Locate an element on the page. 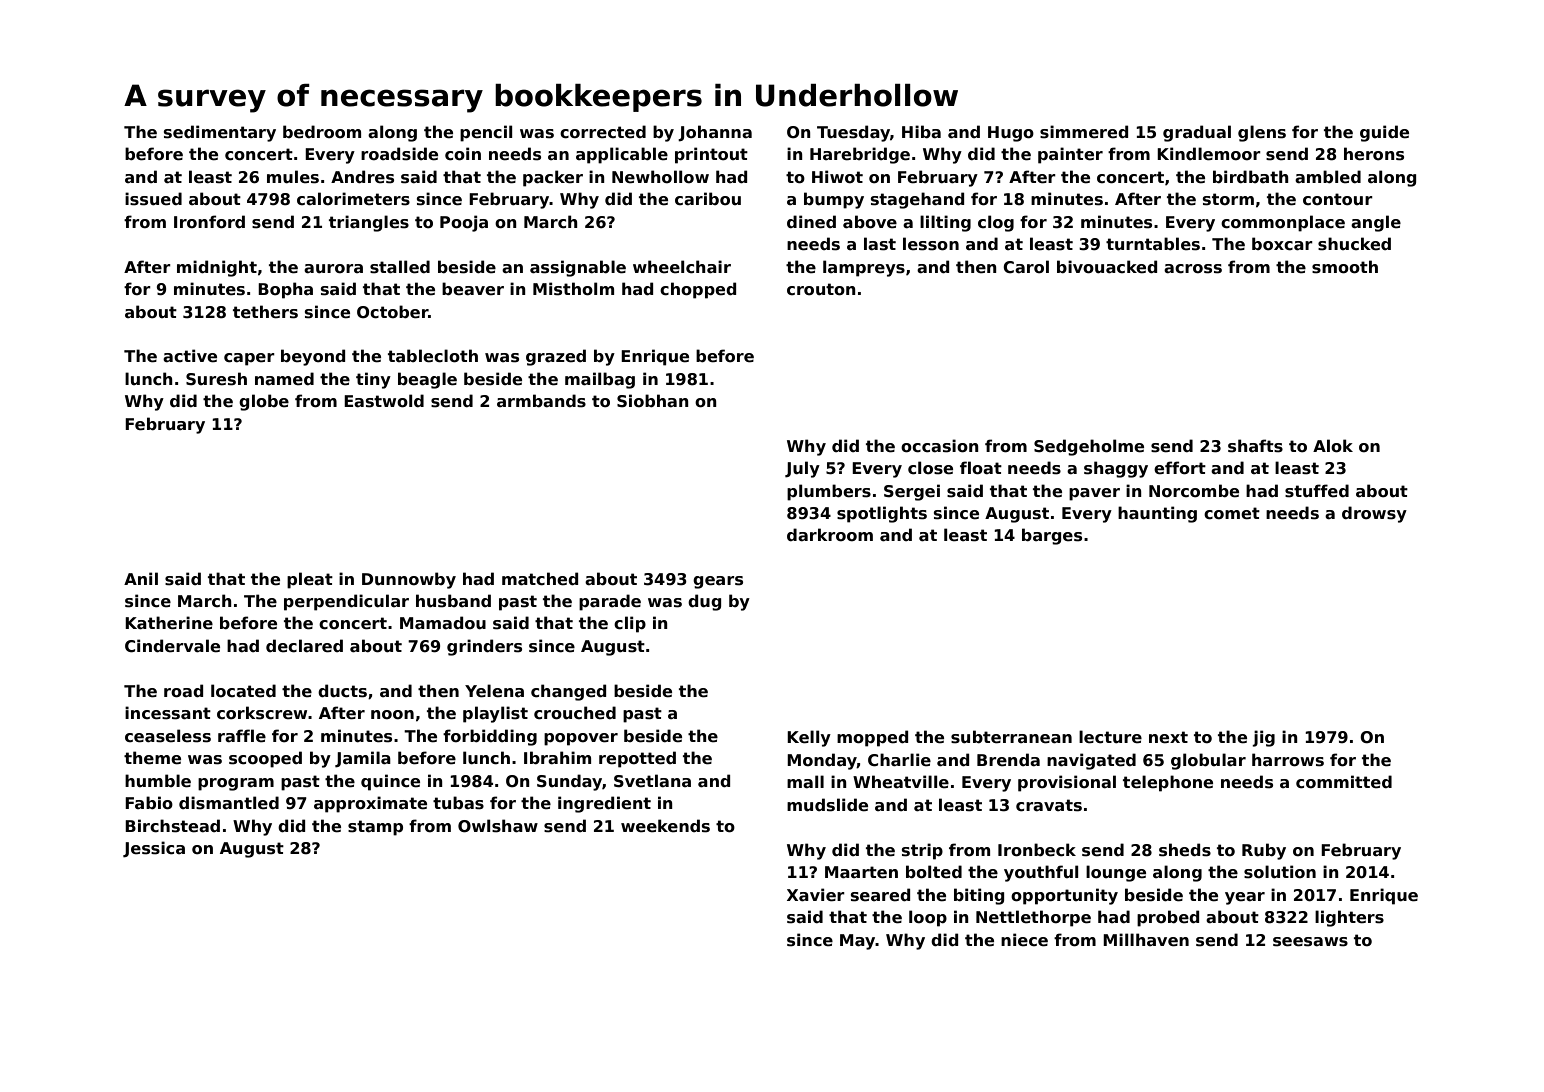  clip is located at coordinates (630, 624).
